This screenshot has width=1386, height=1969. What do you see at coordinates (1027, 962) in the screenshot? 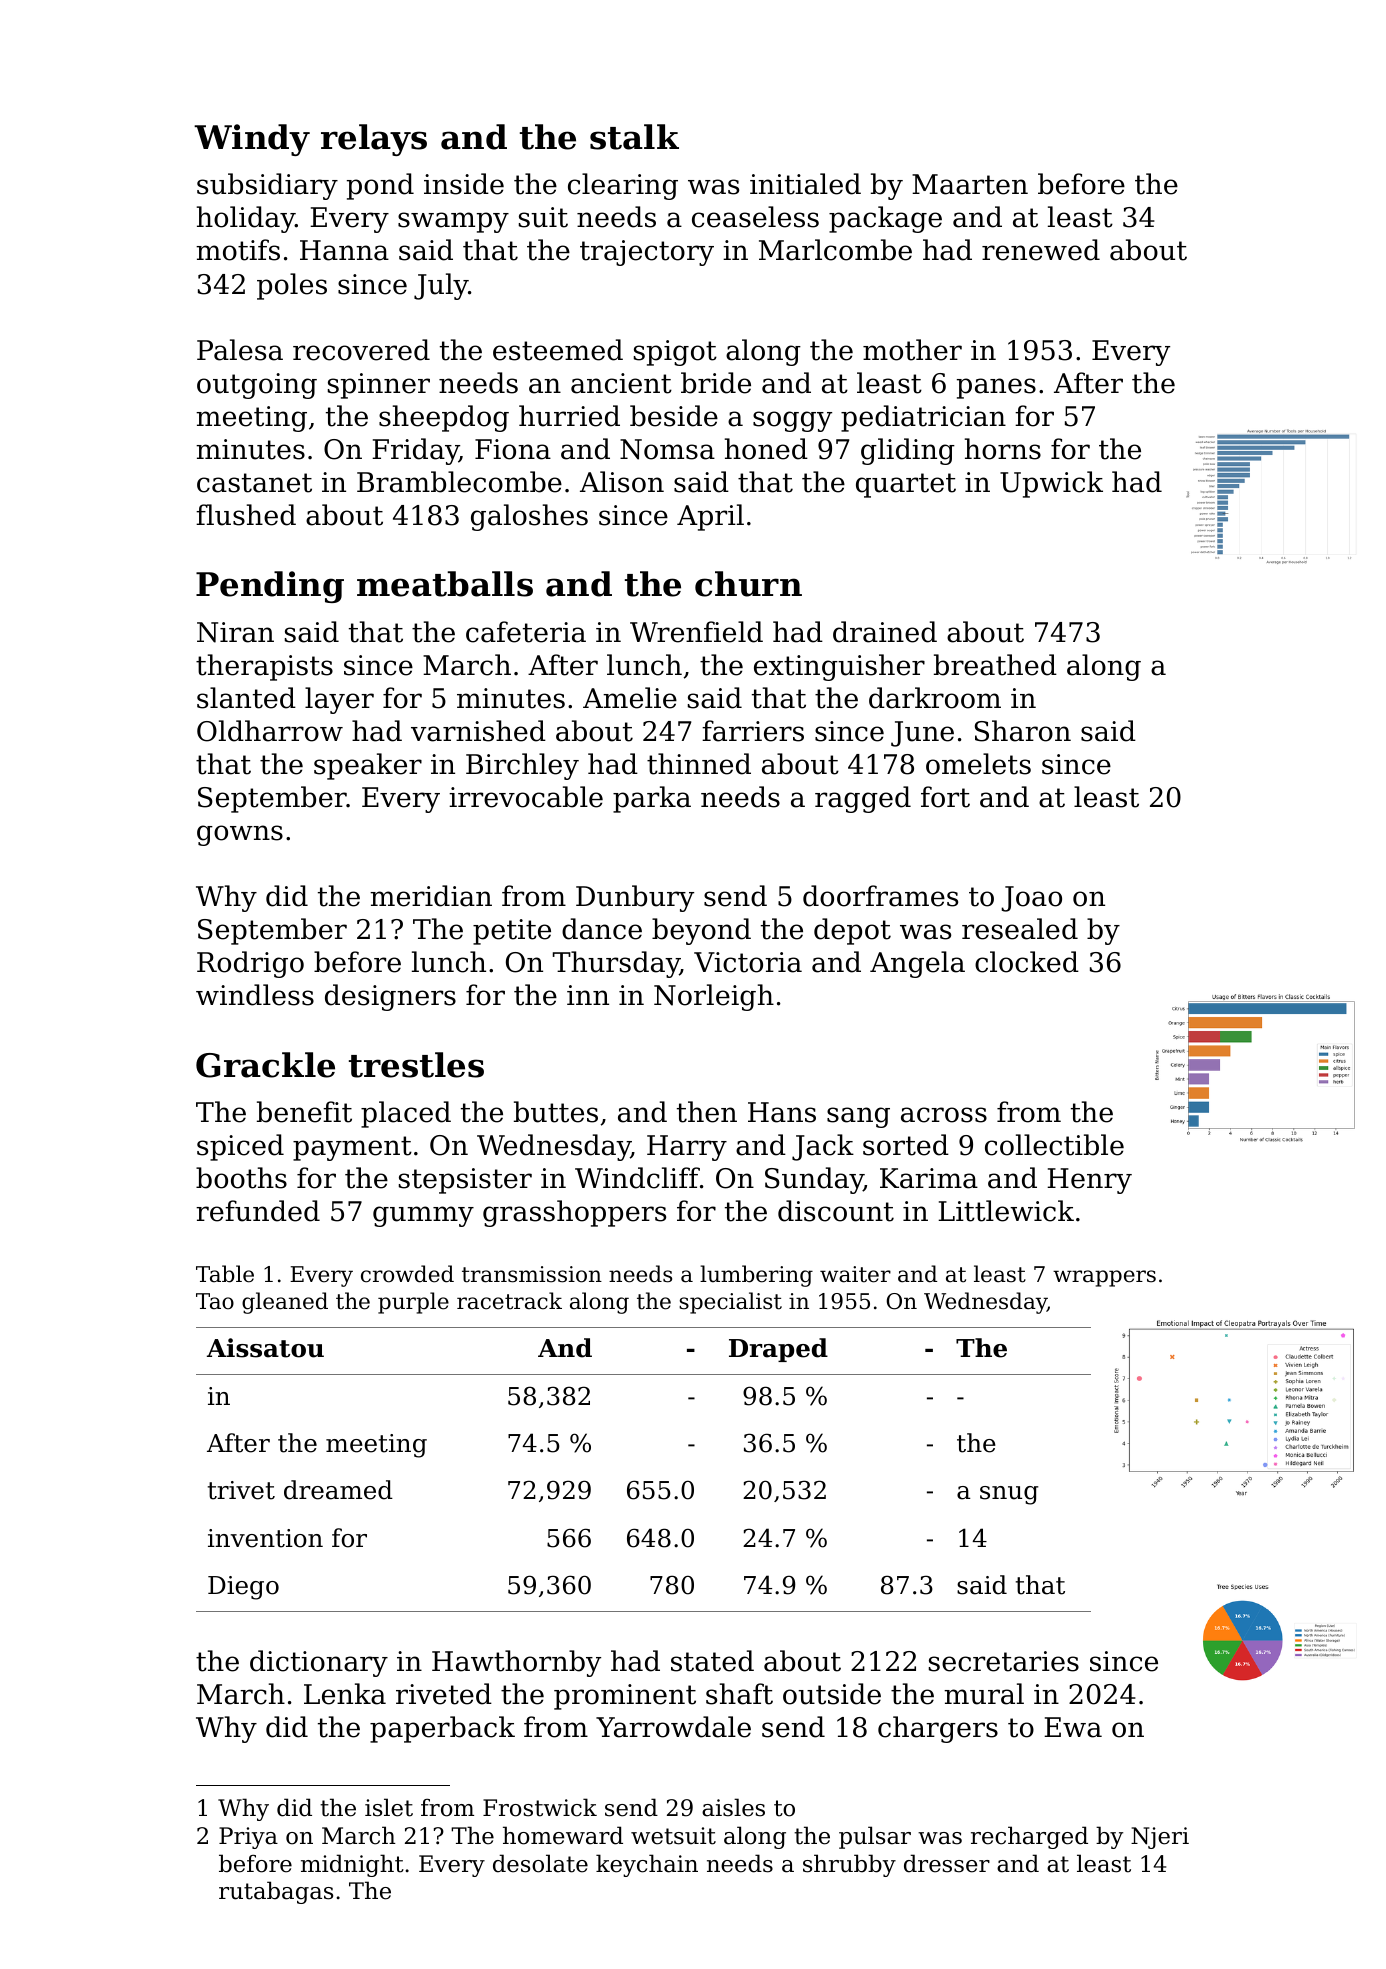
I see `clocked` at bounding box center [1027, 962].
